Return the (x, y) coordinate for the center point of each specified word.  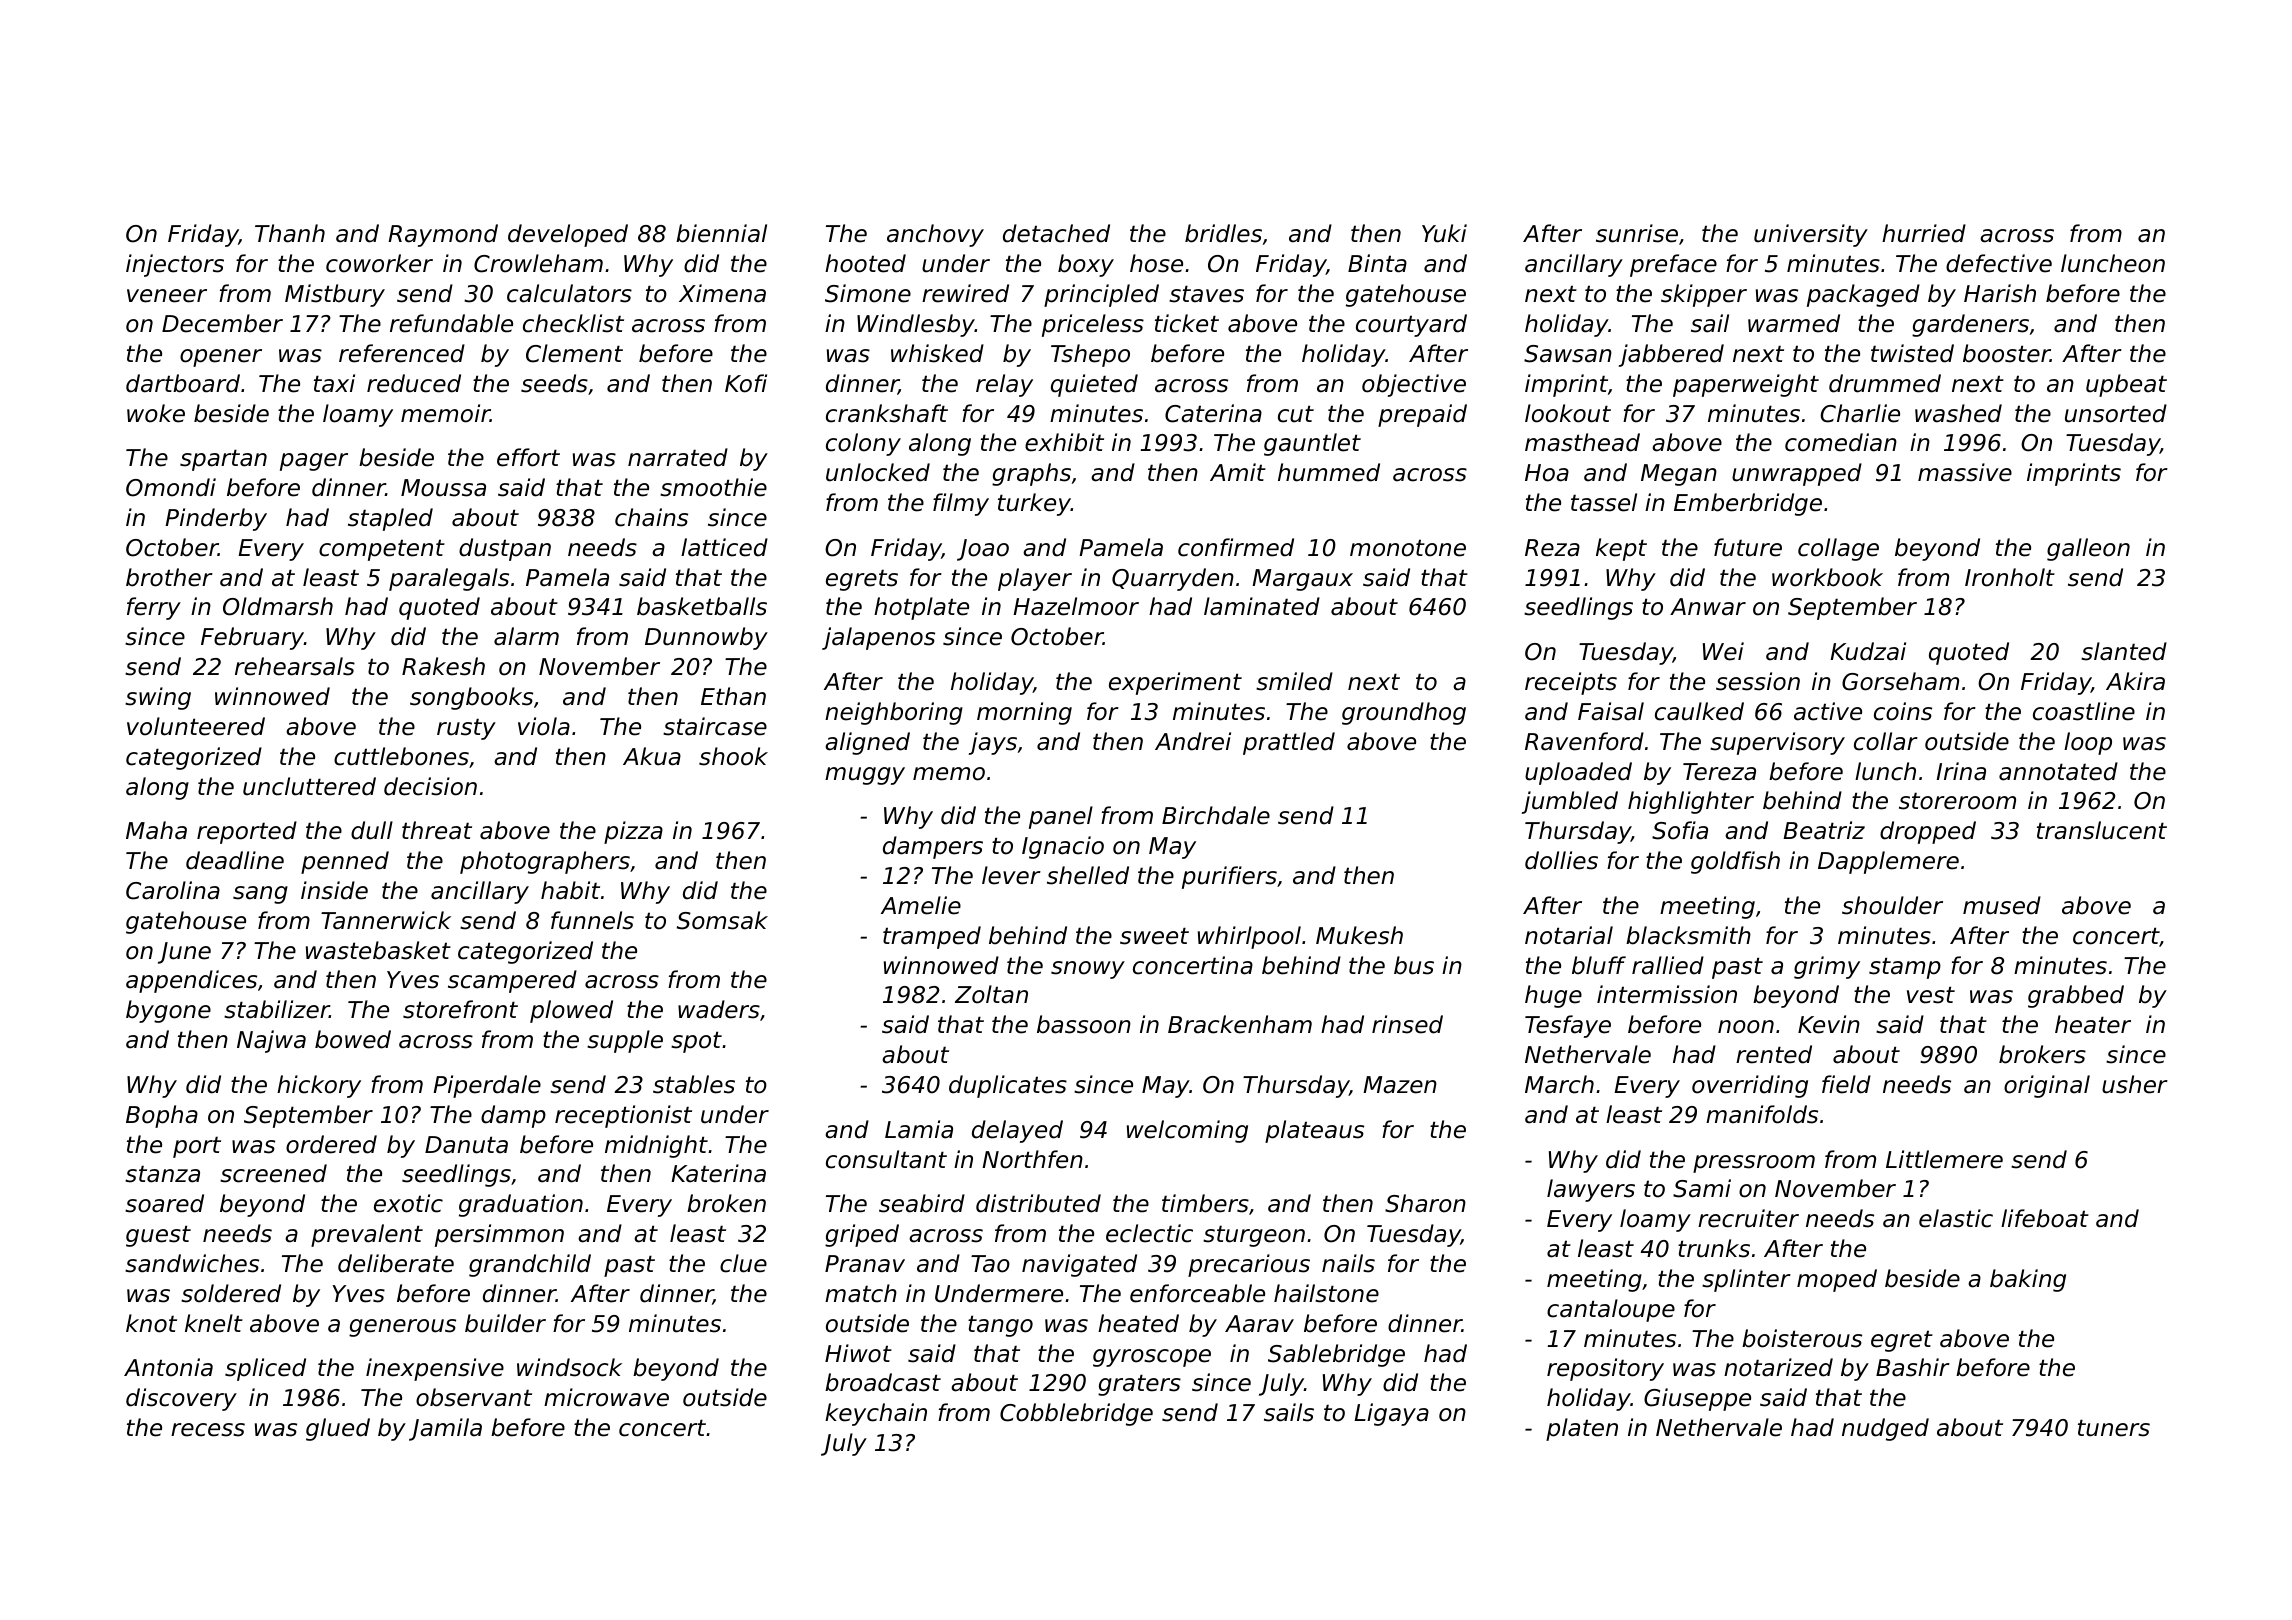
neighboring (894, 713)
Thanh (290, 233)
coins (1903, 711)
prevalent (367, 1235)
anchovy (935, 235)
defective (1999, 263)
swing (158, 698)
